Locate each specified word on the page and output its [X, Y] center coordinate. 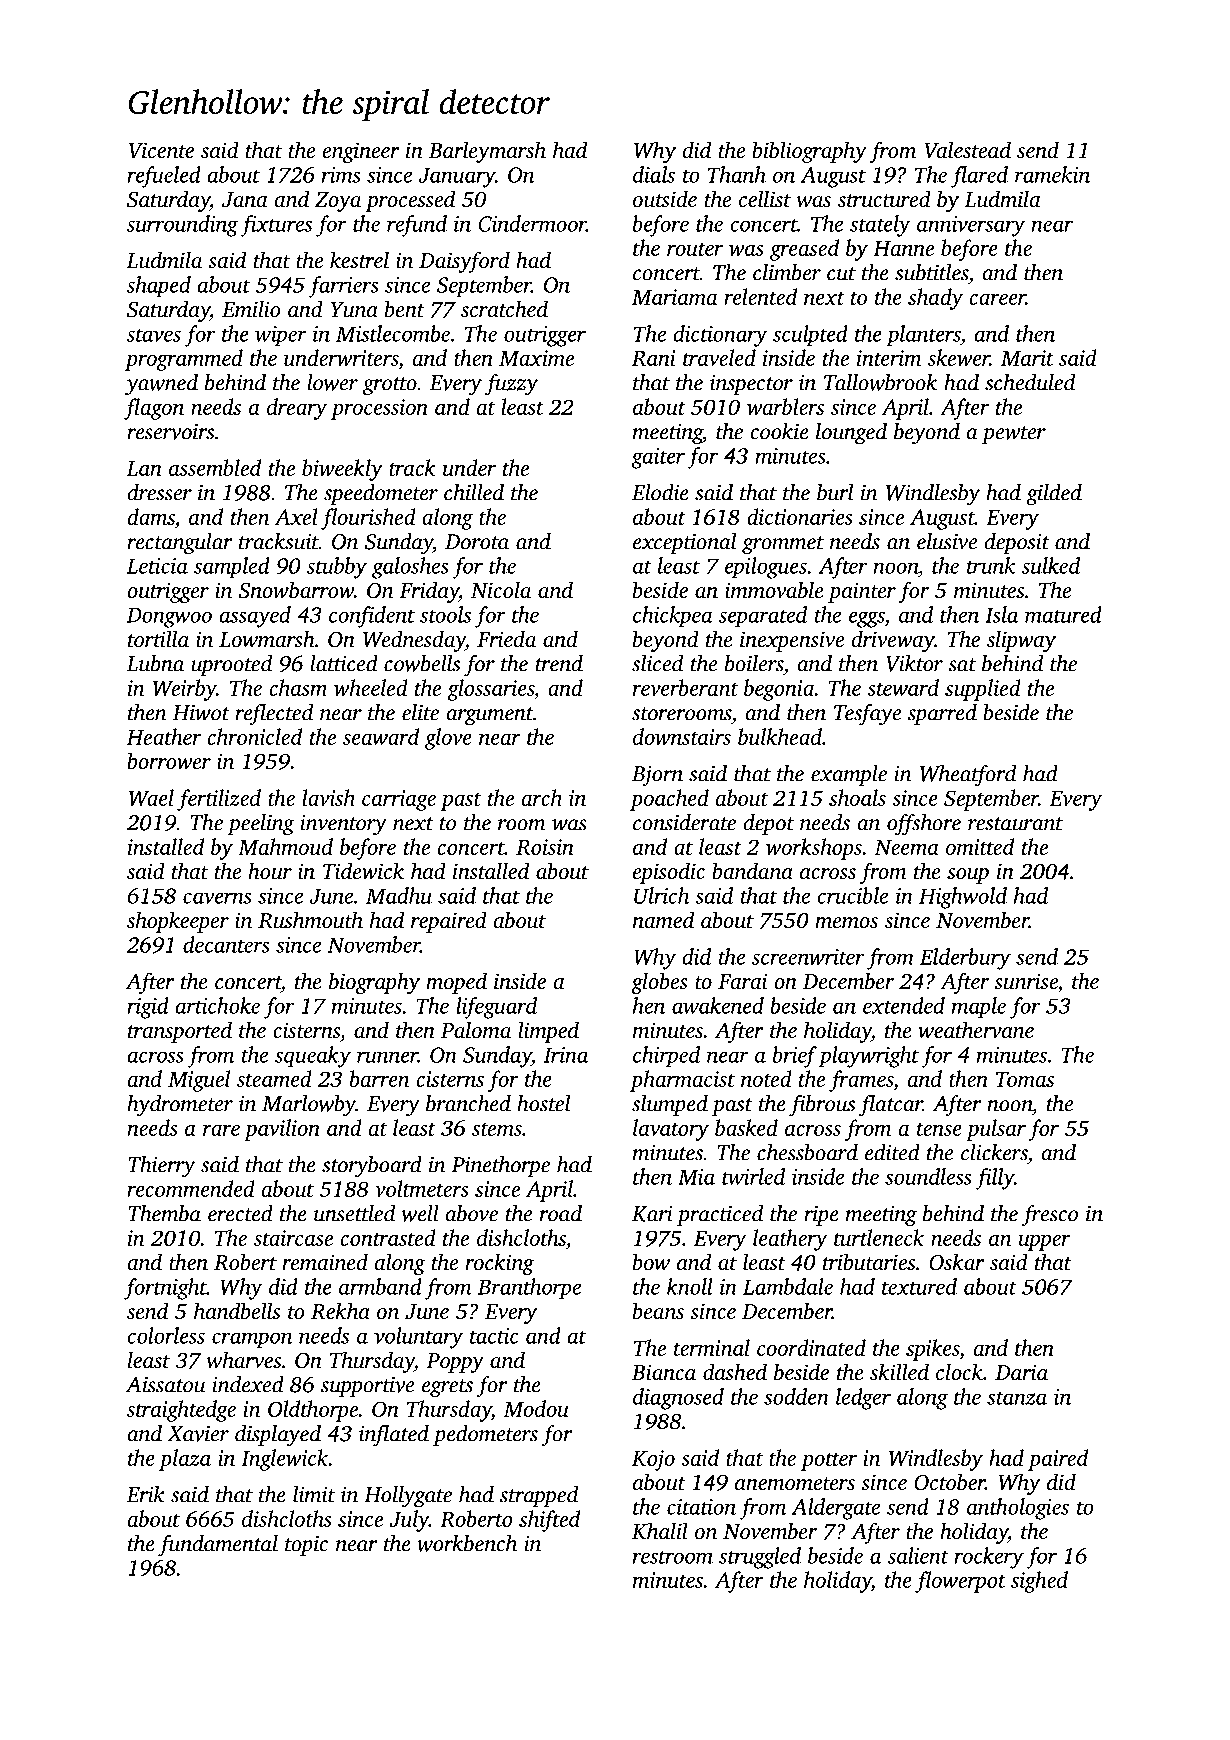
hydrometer [180, 1106]
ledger [863, 1399]
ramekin [1052, 174]
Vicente [161, 150]
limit [314, 1494]
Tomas [1025, 1079]
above [471, 1213]
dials [654, 174]
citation [701, 1507]
